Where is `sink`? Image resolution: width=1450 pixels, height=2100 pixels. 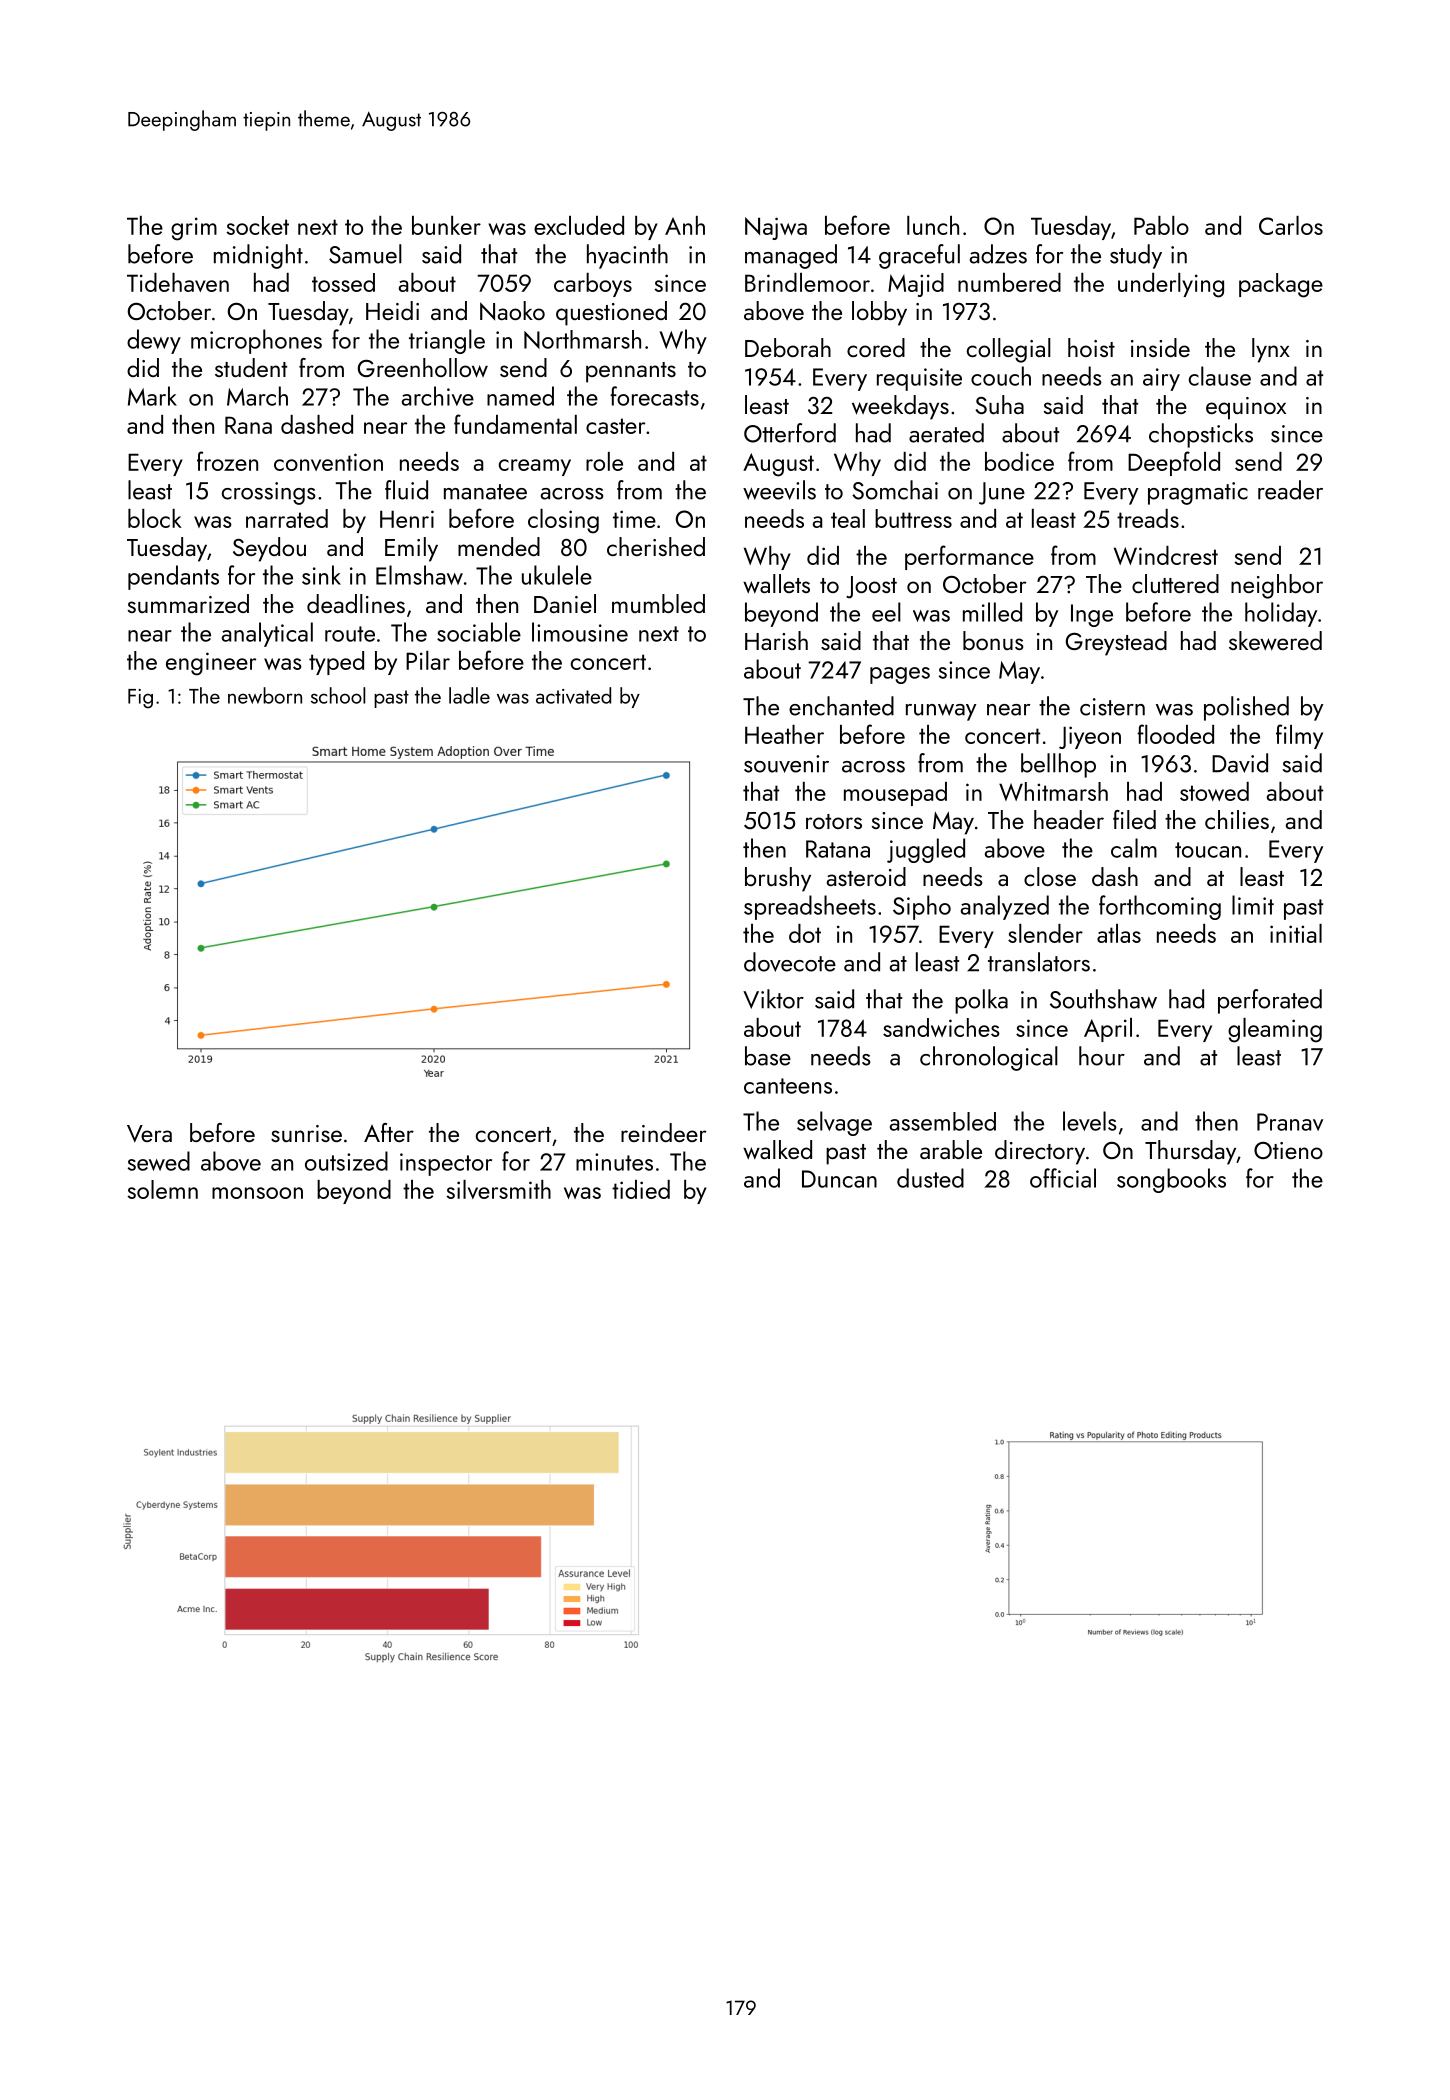 sink is located at coordinates (321, 575).
